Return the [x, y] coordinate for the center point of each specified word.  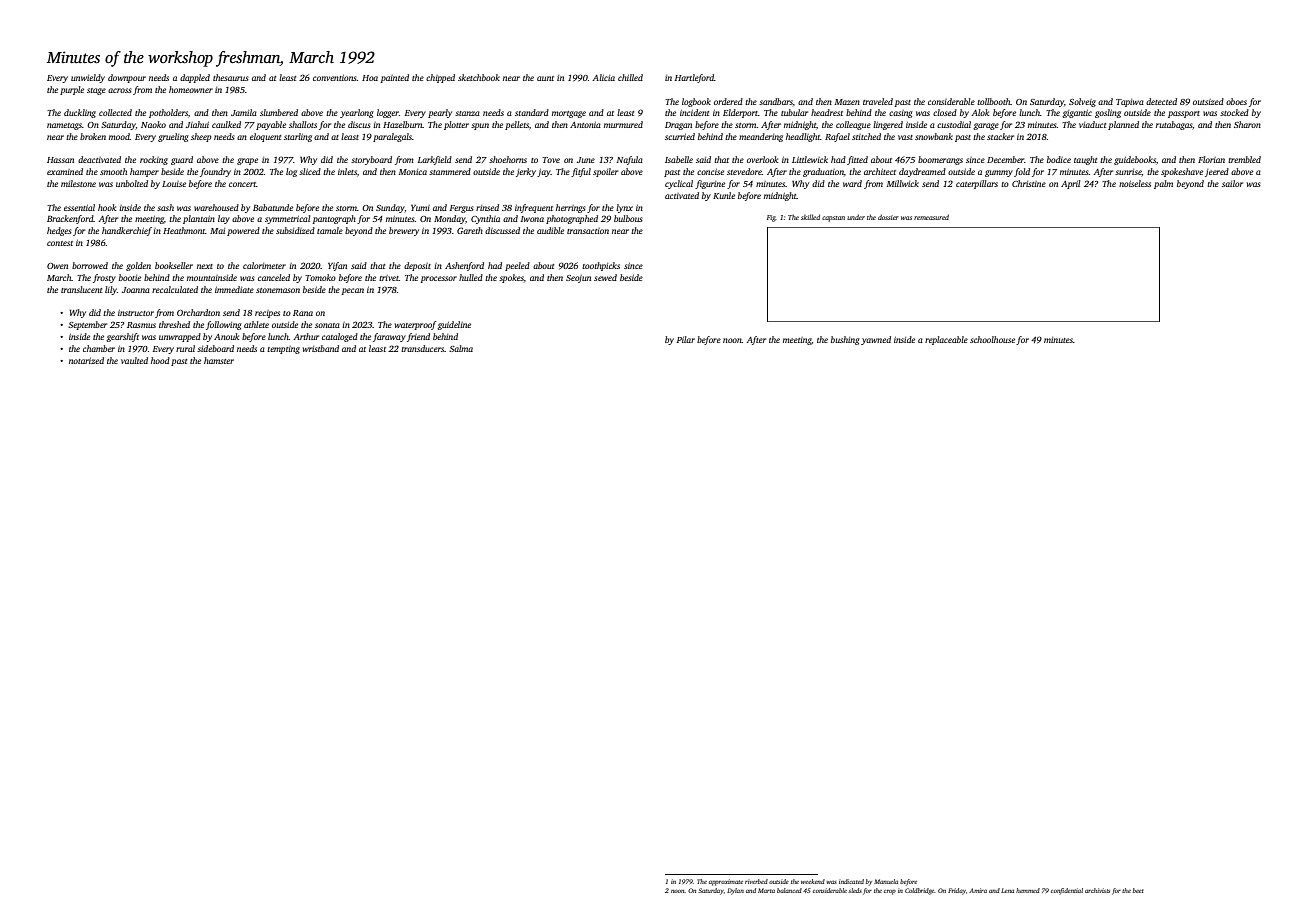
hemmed [1028, 890]
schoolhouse [992, 339]
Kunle [724, 195]
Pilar [686, 339]
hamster [219, 360]
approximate [726, 882]
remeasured [931, 217]
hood [160, 360]
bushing [845, 340]
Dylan [735, 891]
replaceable [946, 340]
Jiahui [197, 124]
